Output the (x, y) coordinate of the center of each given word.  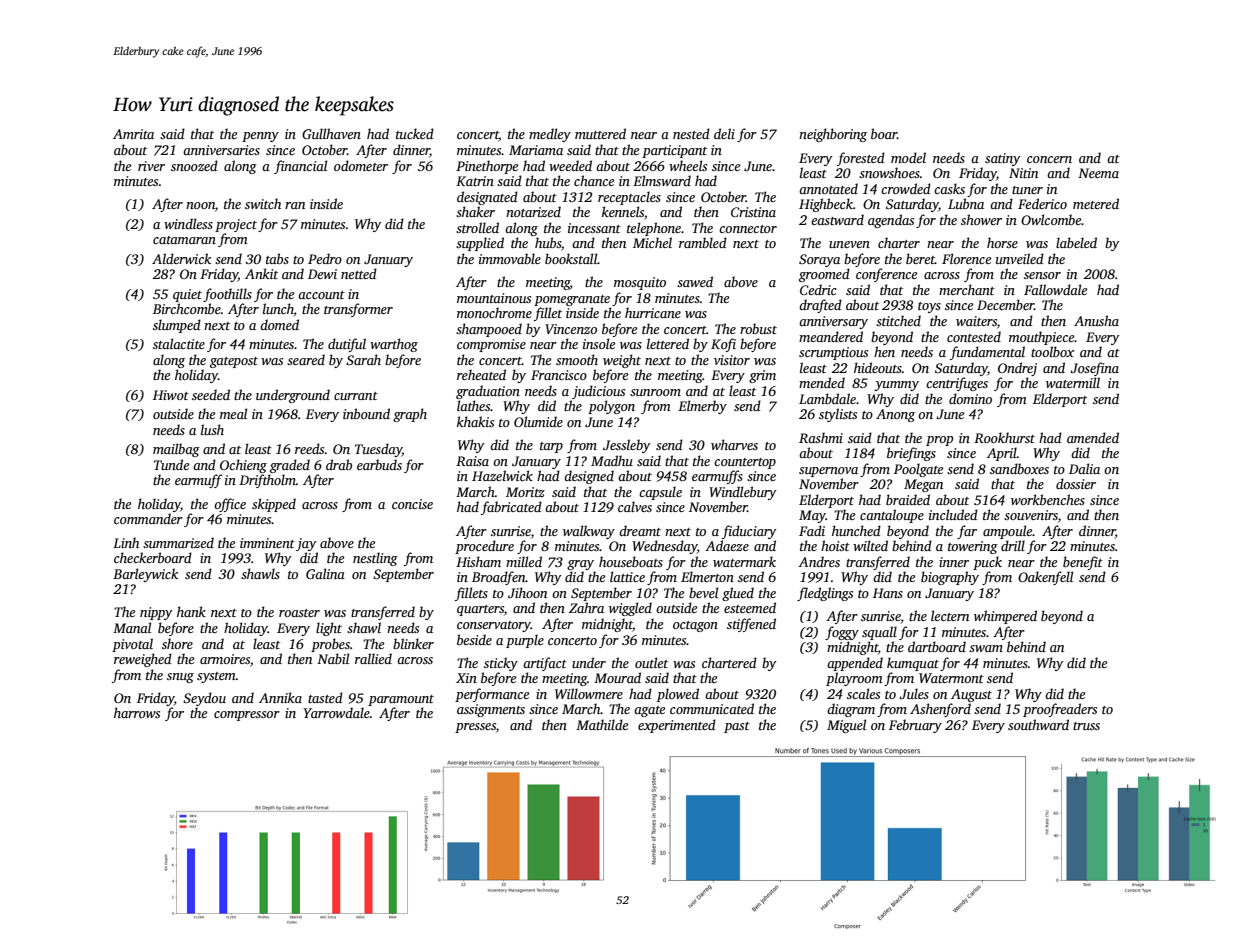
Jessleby (626, 446)
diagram (851, 710)
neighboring (833, 135)
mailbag (176, 450)
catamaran (184, 240)
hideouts (878, 367)
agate (649, 711)
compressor (247, 716)
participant (674, 151)
